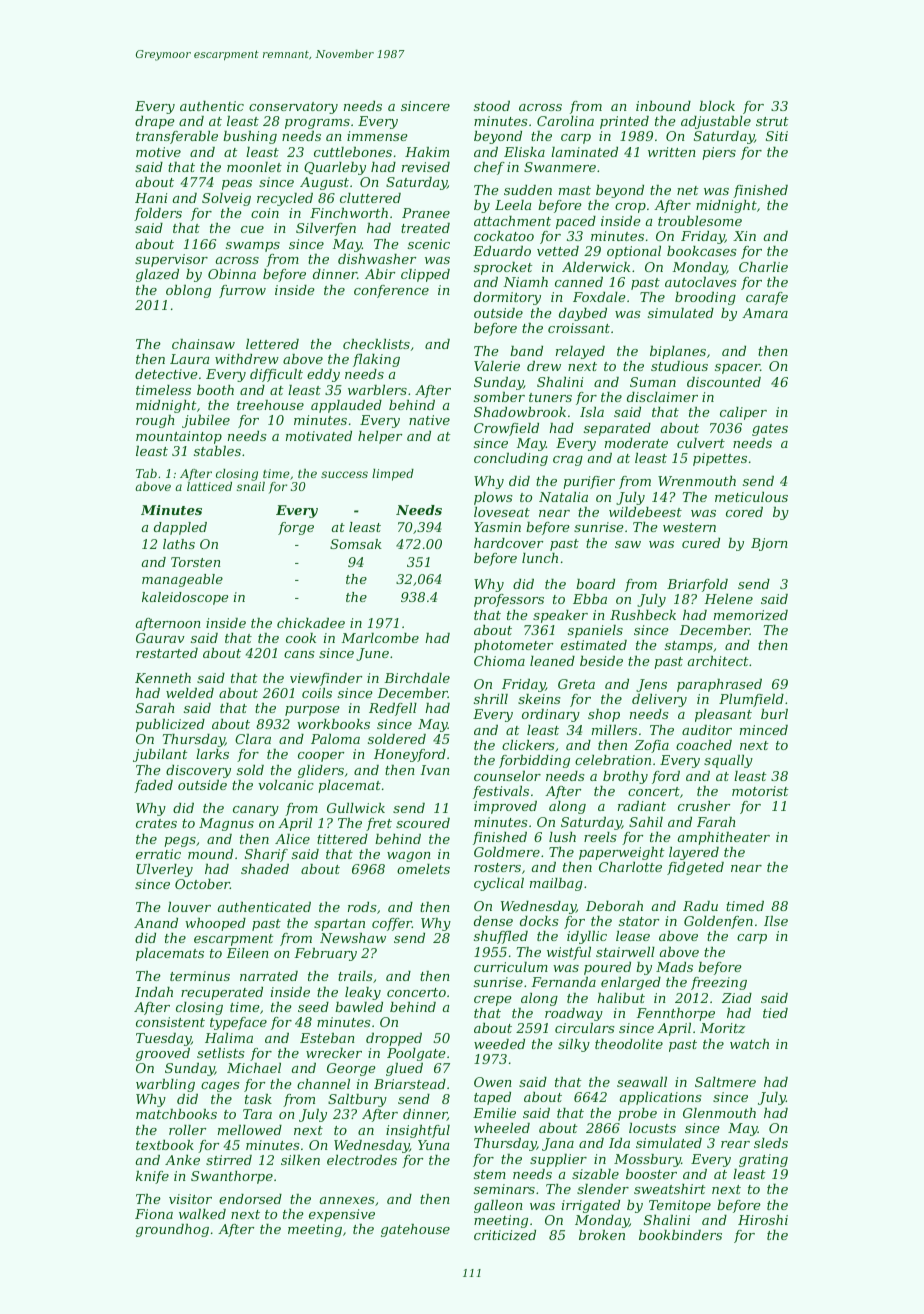  I want to click on Mads, so click(674, 967).
